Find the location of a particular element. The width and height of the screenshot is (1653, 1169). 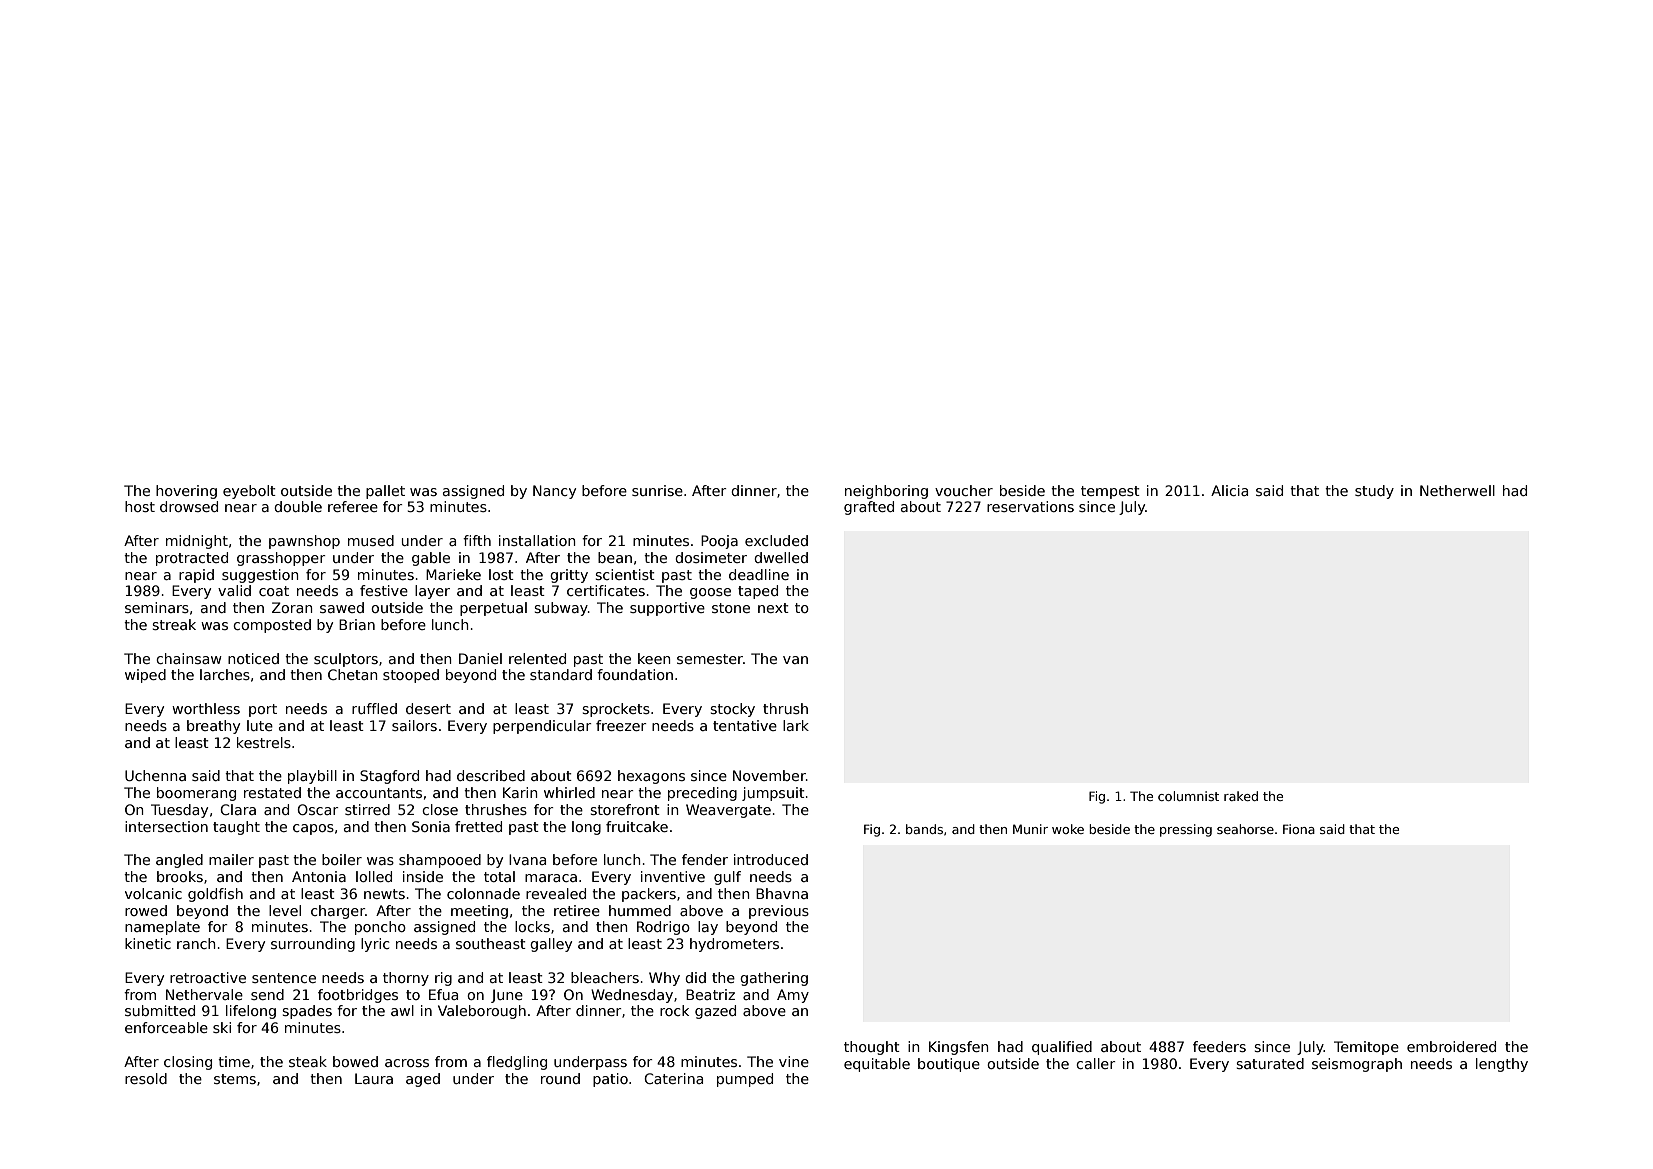

ski is located at coordinates (222, 1027).
